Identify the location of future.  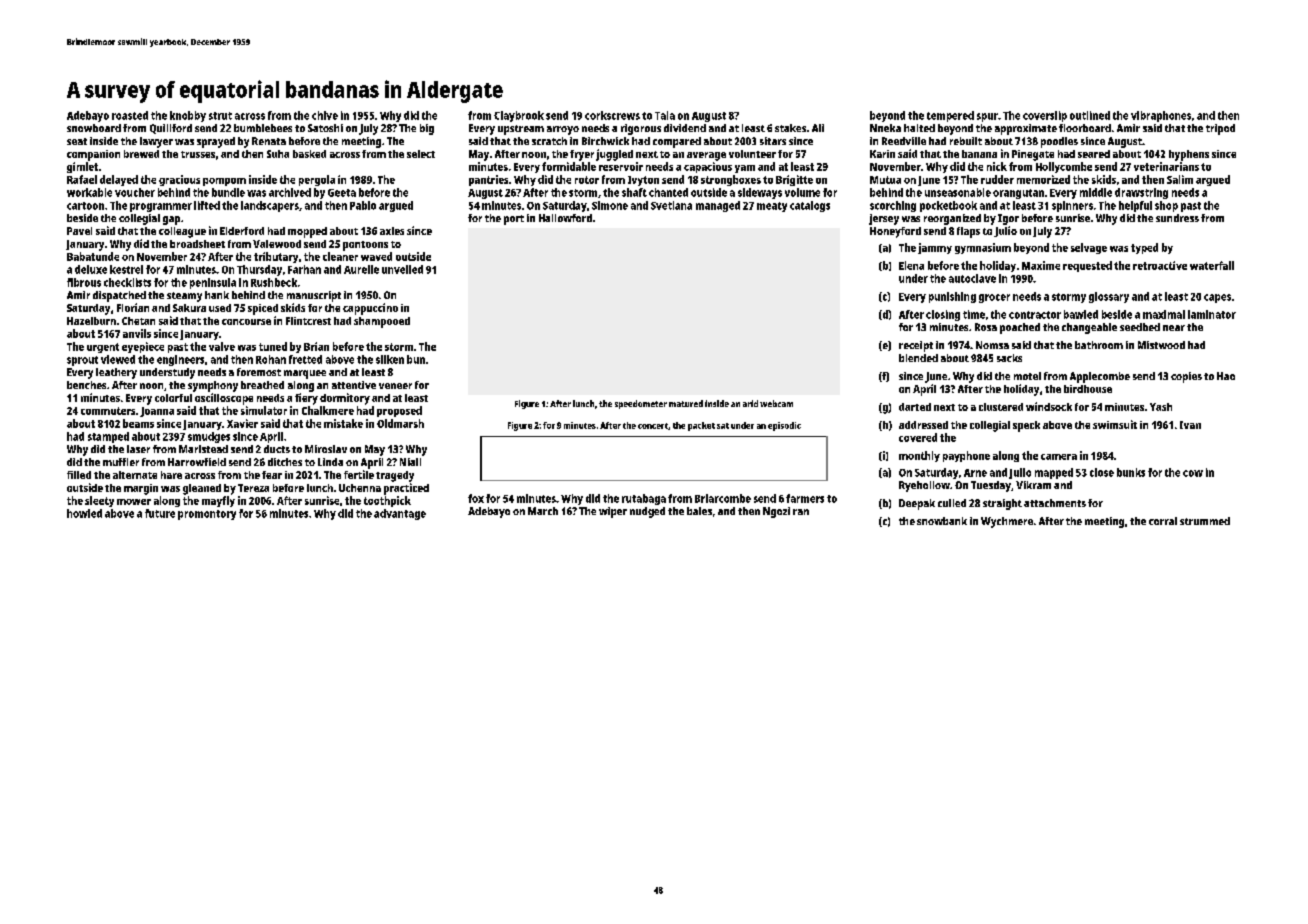
(160, 513).
